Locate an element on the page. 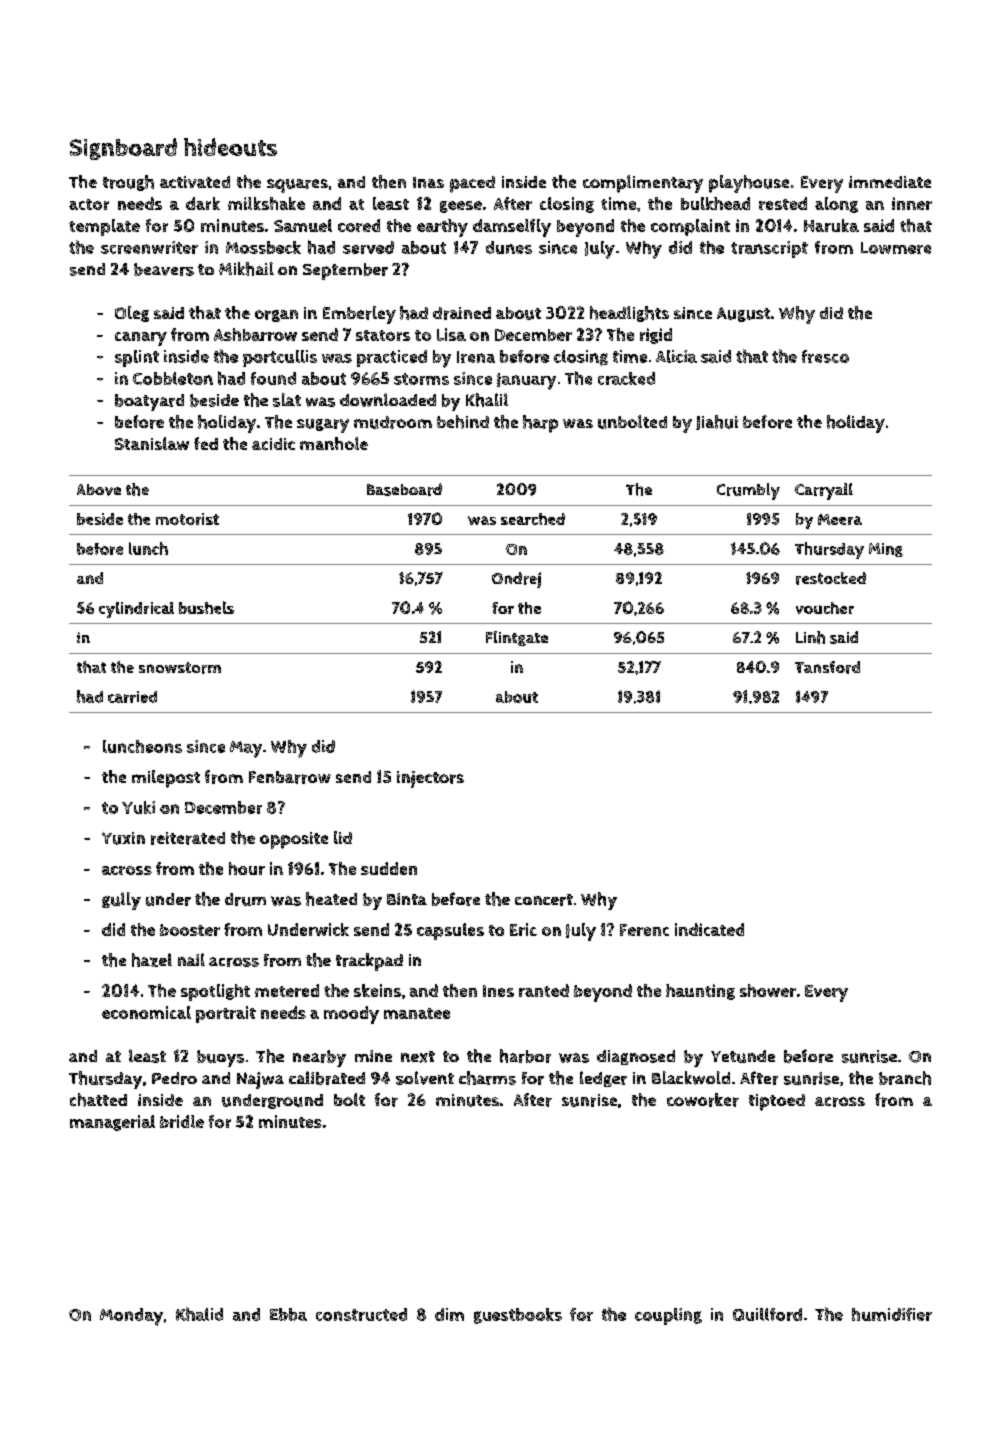 The image size is (1001, 1450). Lowmere is located at coordinates (896, 248).
